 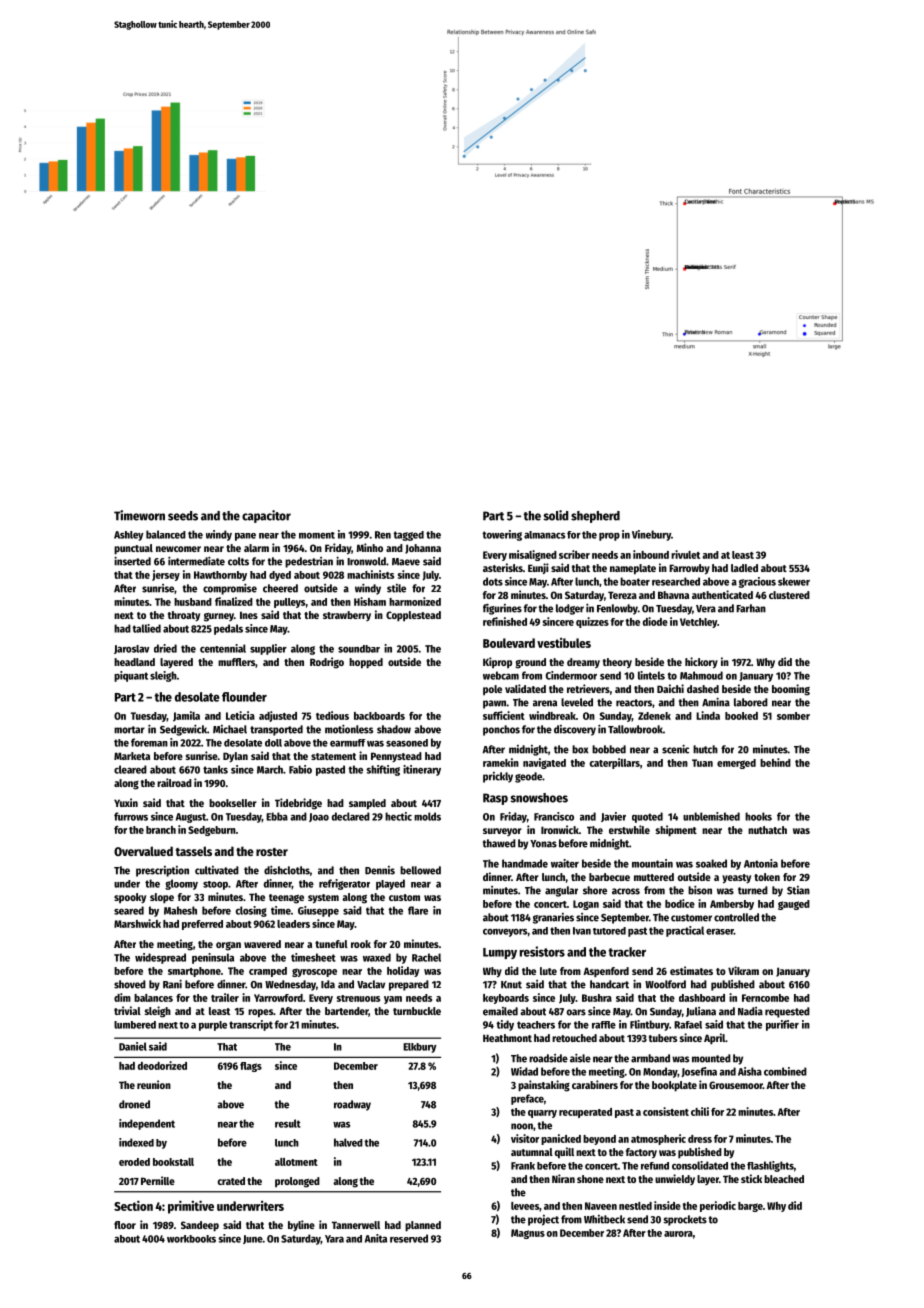 I want to click on mountain, so click(x=652, y=863).
